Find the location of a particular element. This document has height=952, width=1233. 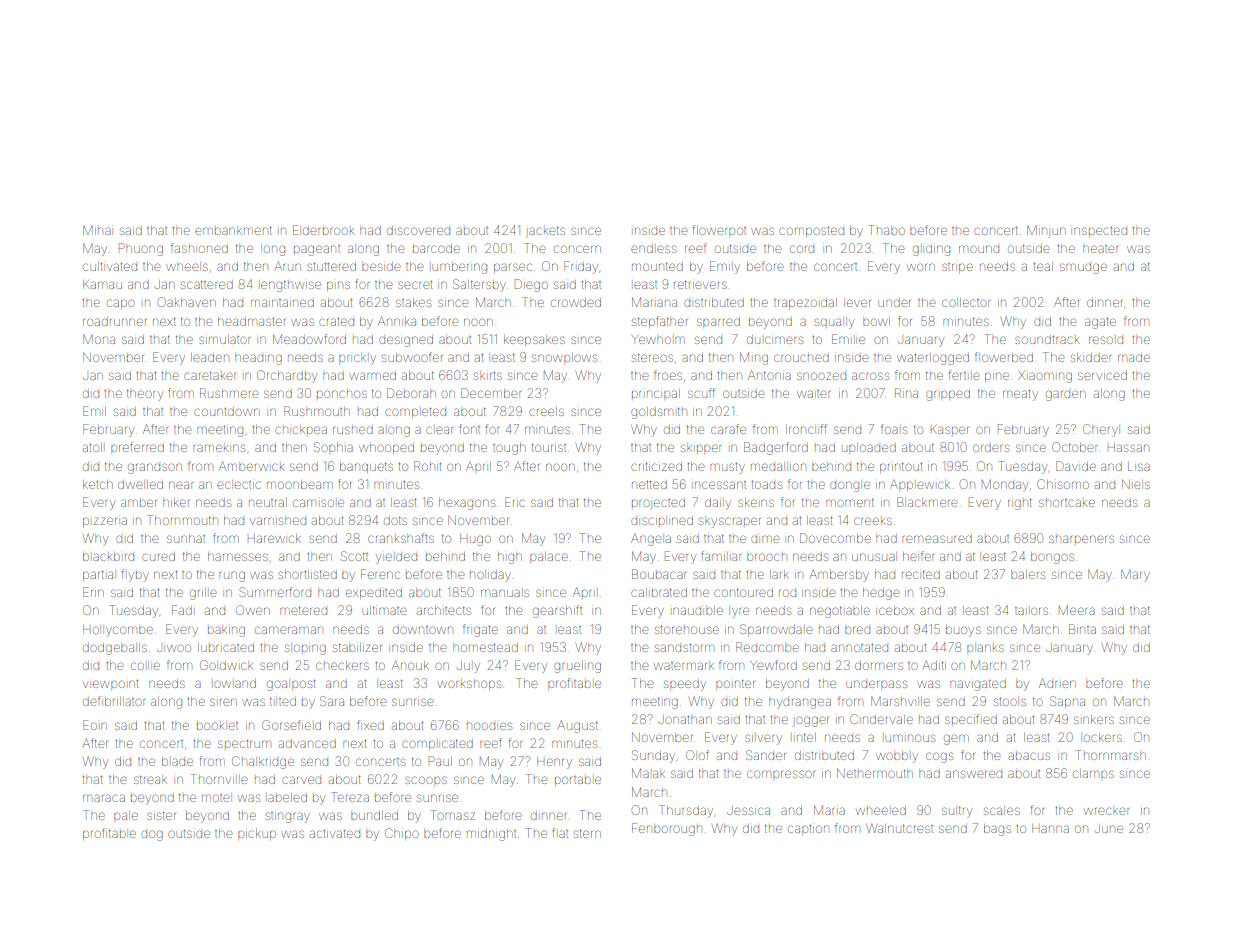

countdown is located at coordinates (227, 412).
